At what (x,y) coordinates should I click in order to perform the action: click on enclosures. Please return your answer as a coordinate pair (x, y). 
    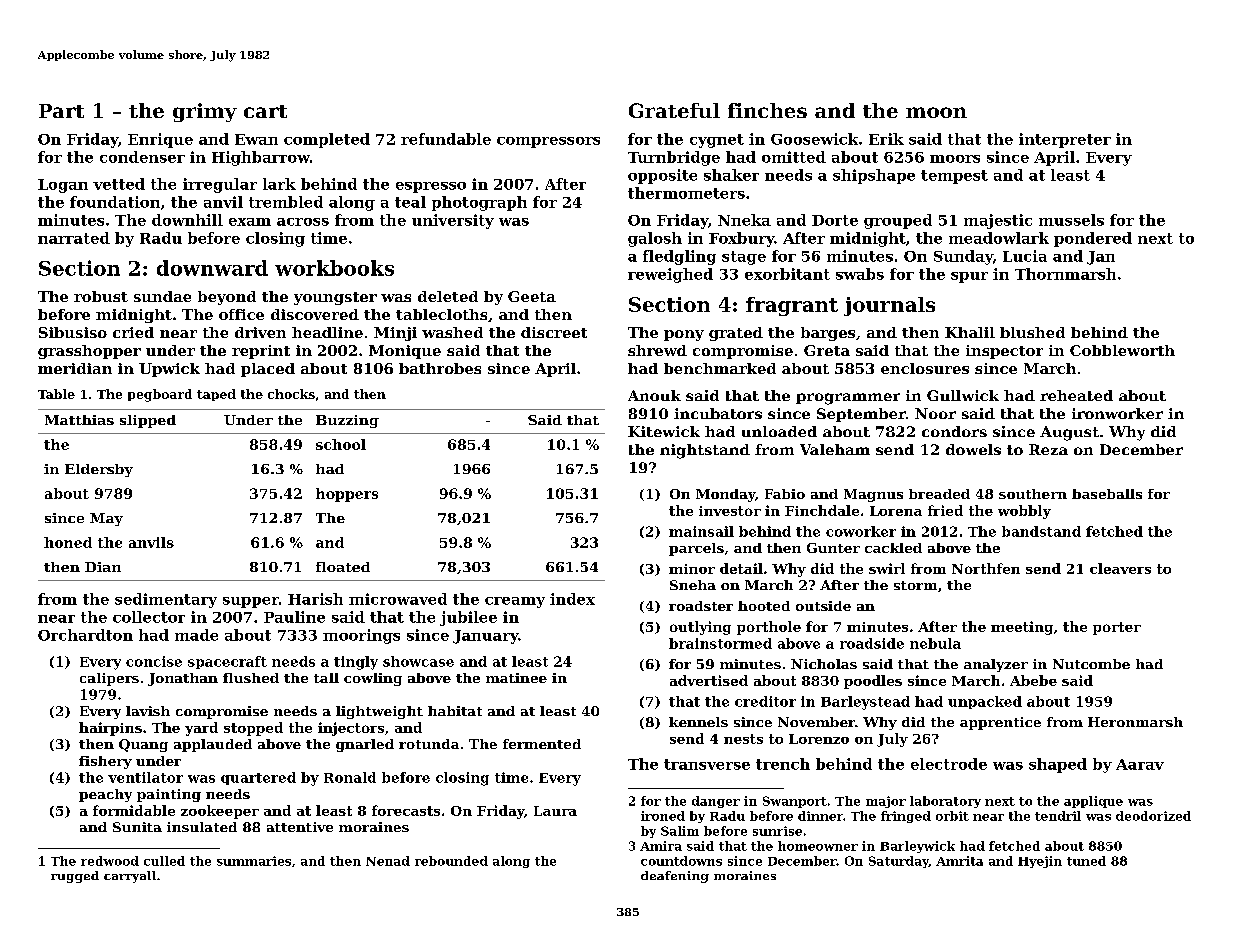
    Looking at the image, I should click on (925, 368).
